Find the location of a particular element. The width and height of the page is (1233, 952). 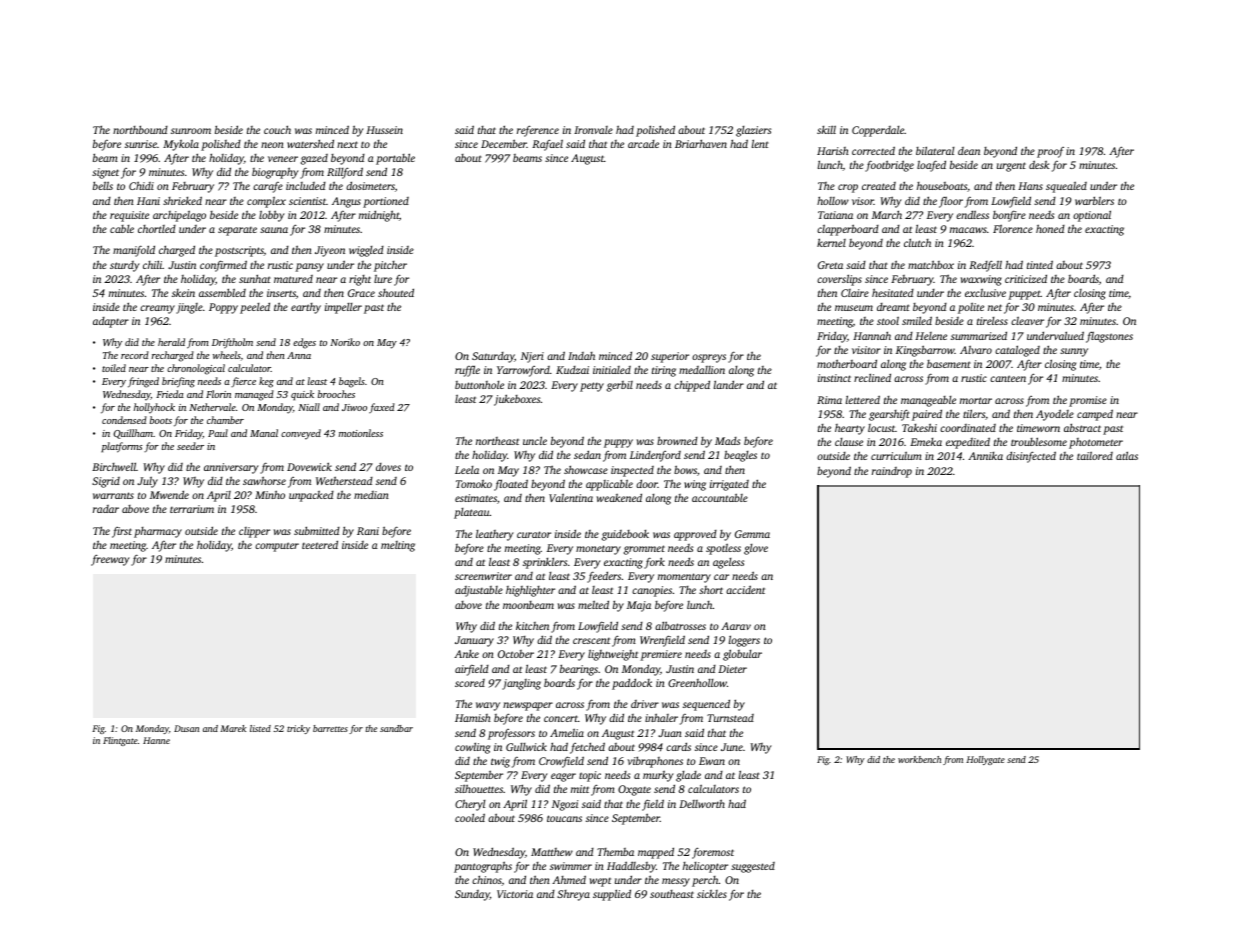

Shreya is located at coordinates (573, 895).
